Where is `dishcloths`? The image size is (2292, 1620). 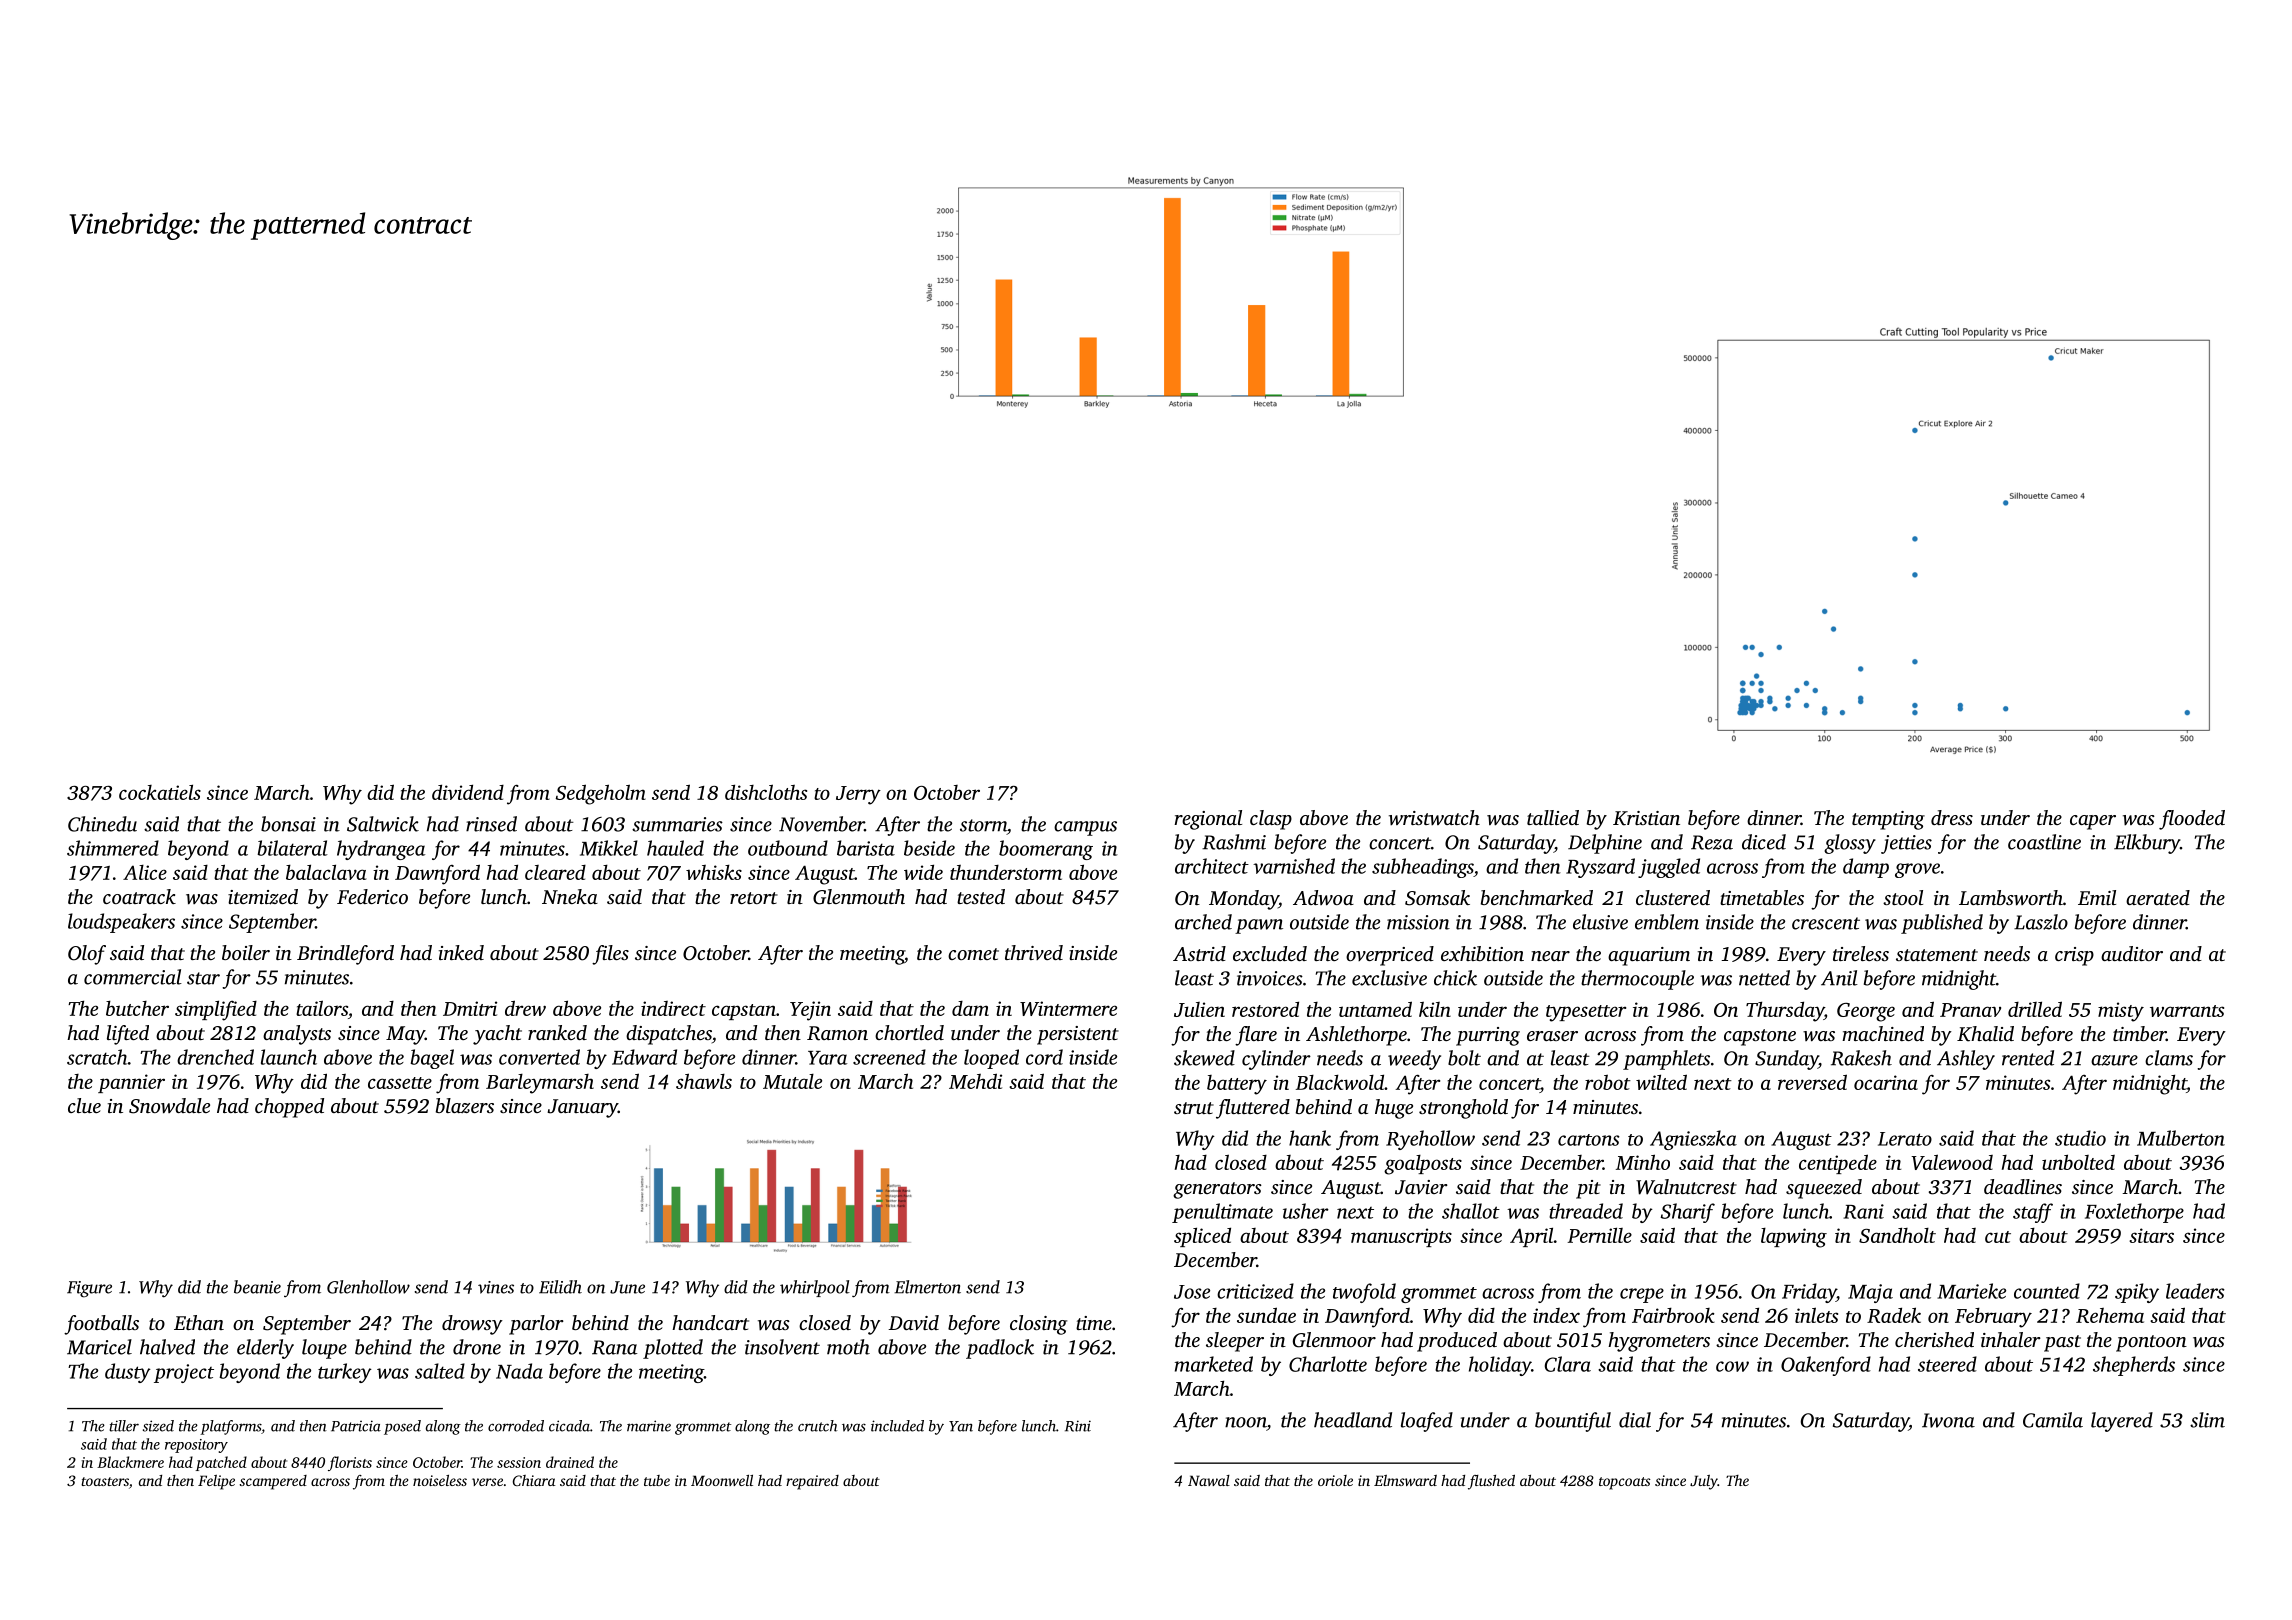
dishcloths is located at coordinates (766, 792).
